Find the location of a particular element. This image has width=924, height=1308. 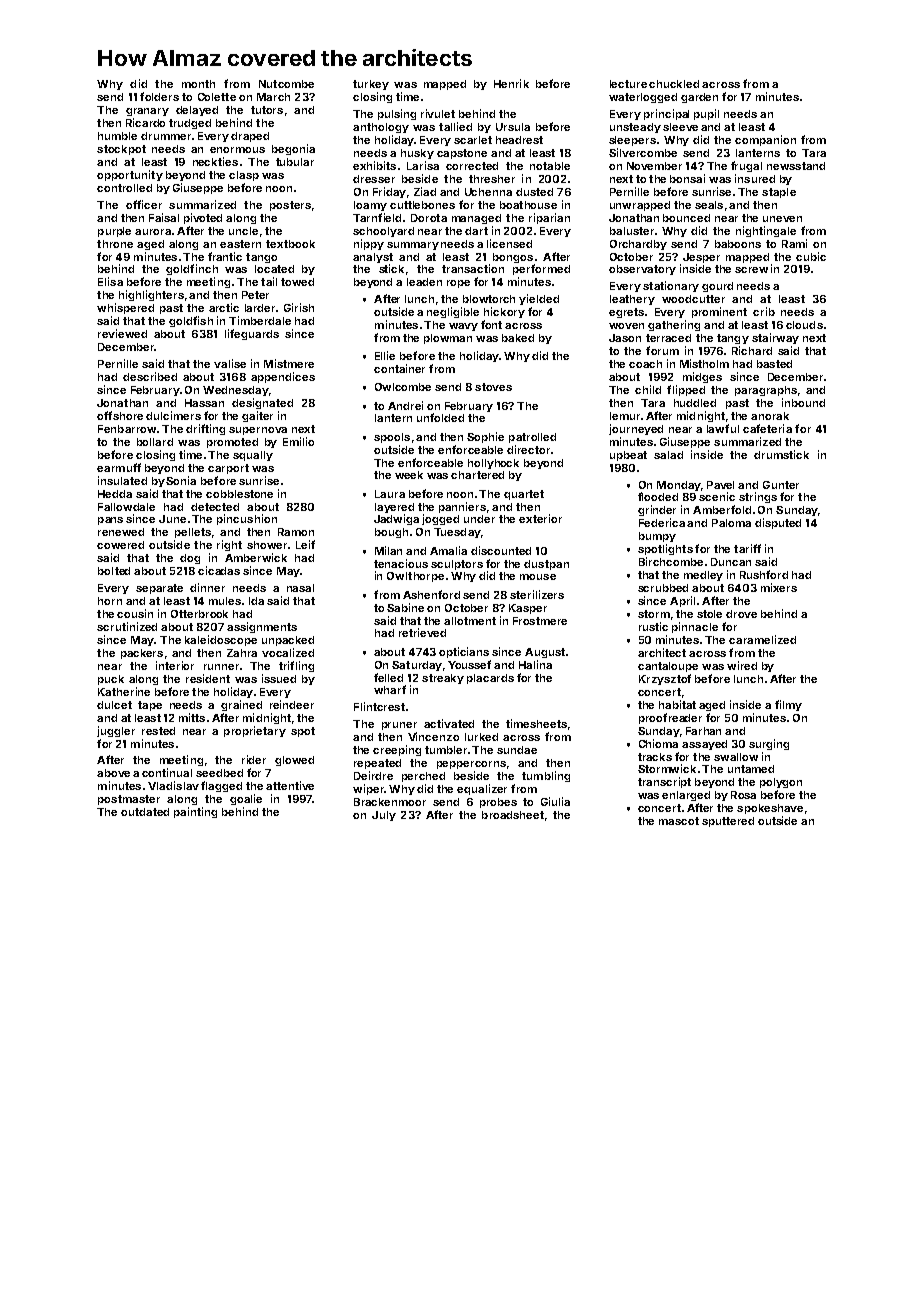

licensed is located at coordinates (509, 243).
